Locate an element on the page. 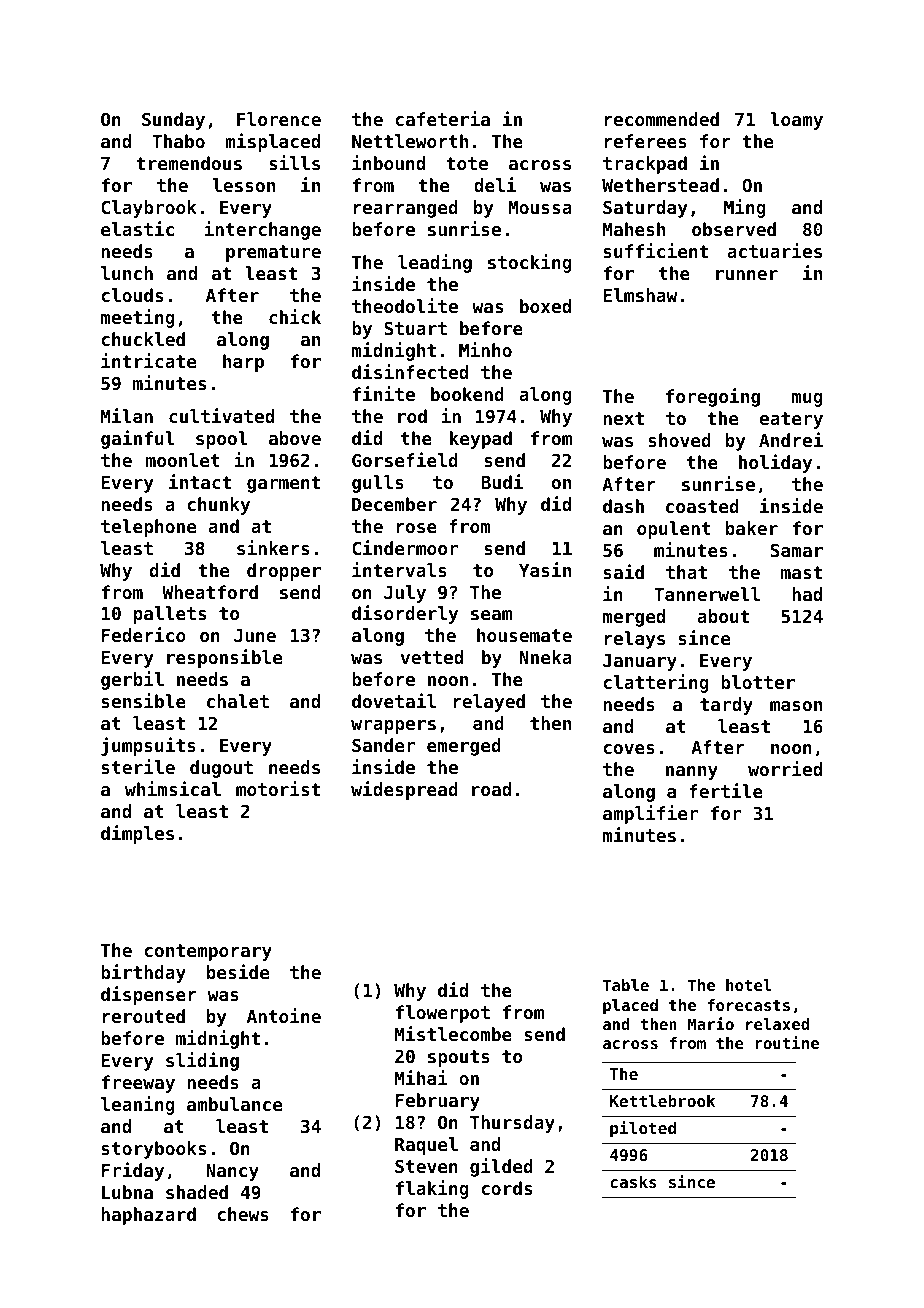 This page has height=1308, width=924. amplifier is located at coordinates (650, 814).
